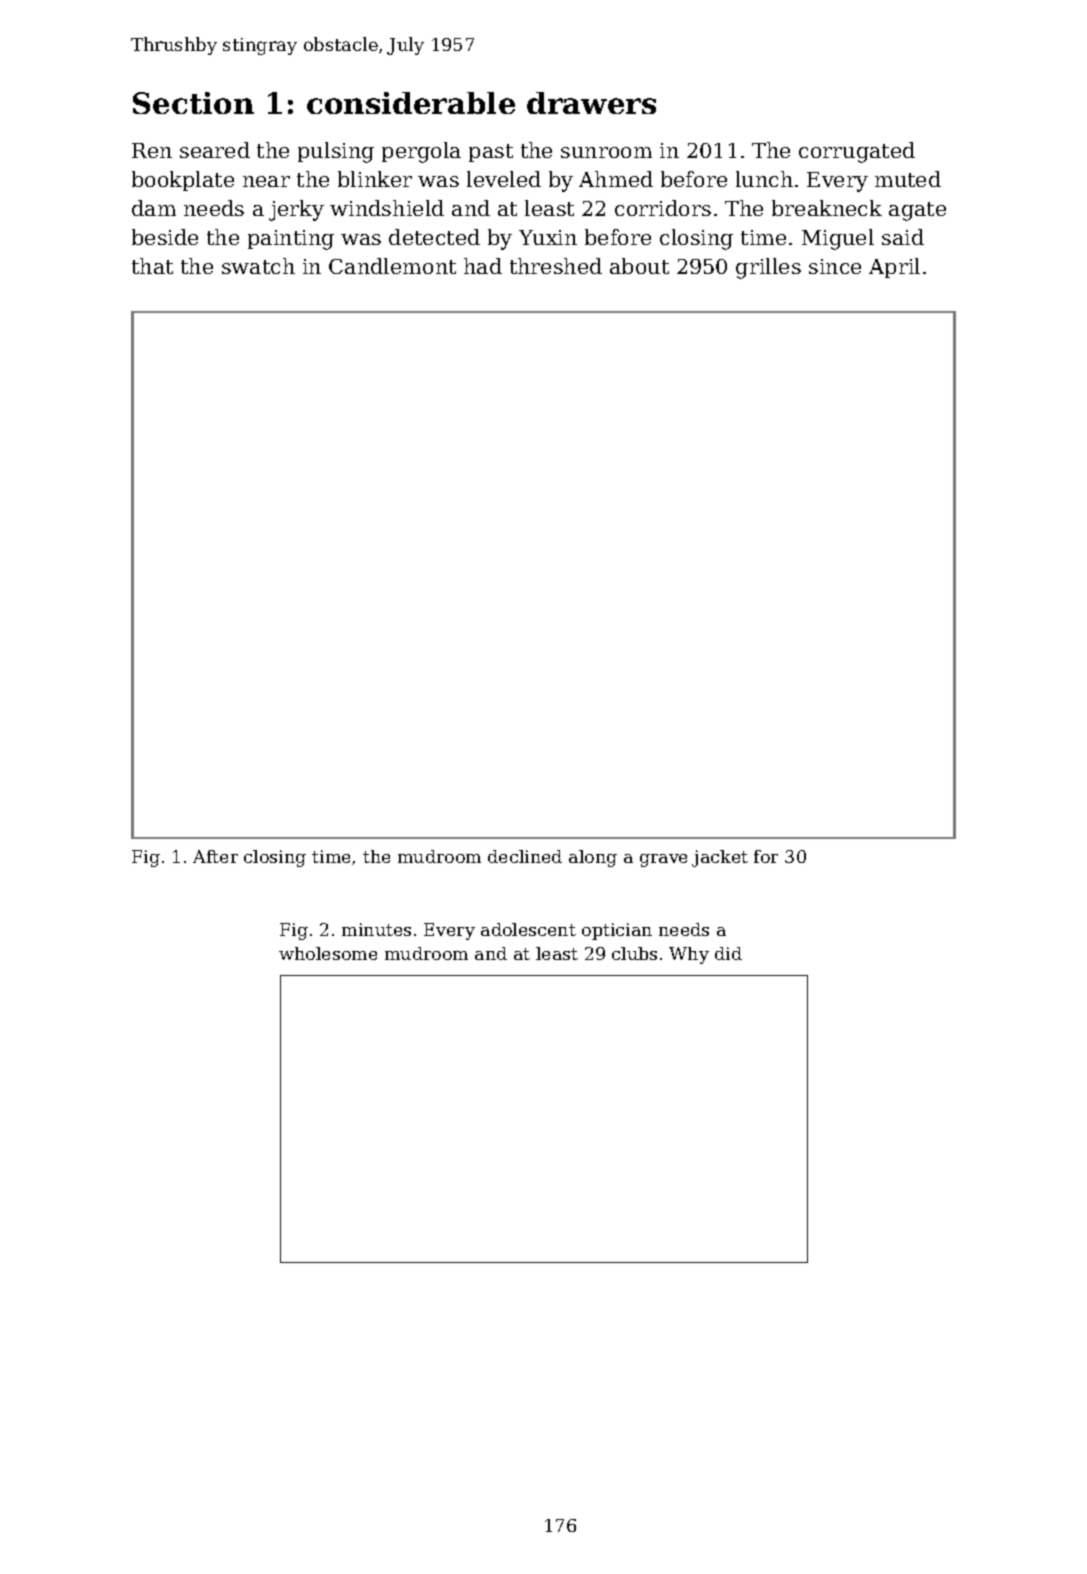 This screenshot has width=1087, height=1574. What do you see at coordinates (768, 268) in the screenshot?
I see `grilles` at bounding box center [768, 268].
